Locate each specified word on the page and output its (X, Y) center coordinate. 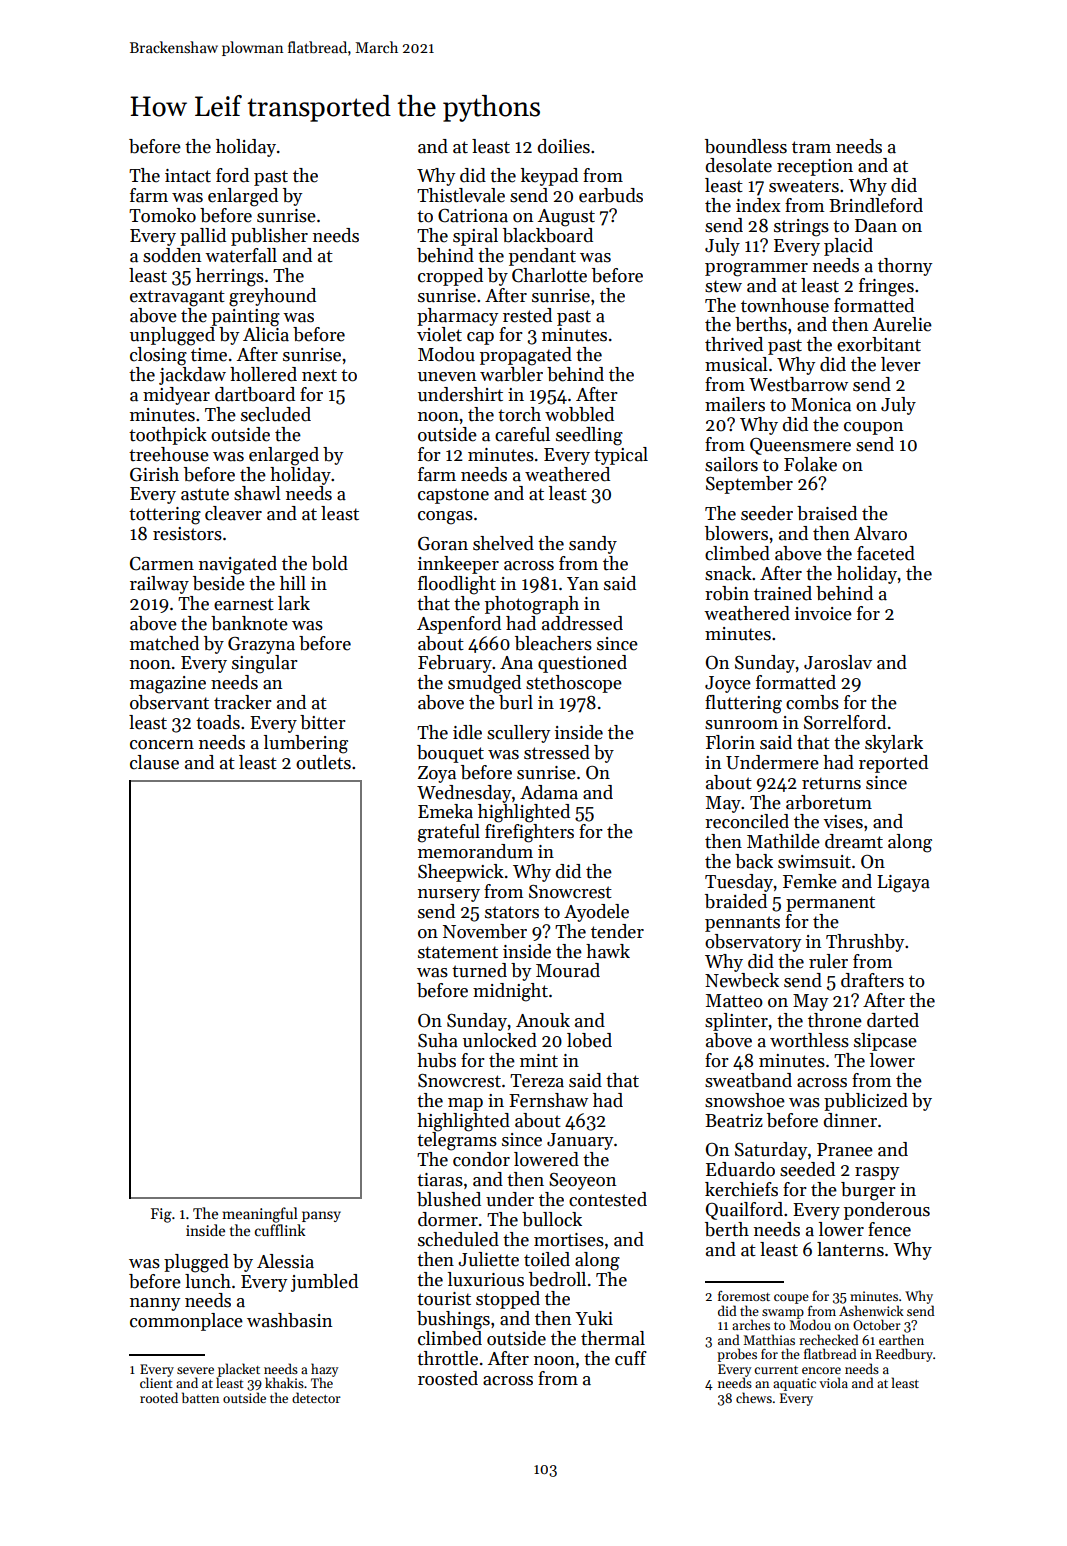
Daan (876, 226)
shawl (257, 493)
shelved (503, 543)
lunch (208, 1281)
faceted (886, 553)
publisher (269, 237)
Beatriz (734, 1121)
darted (893, 1020)
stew (723, 286)
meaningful (260, 1215)
